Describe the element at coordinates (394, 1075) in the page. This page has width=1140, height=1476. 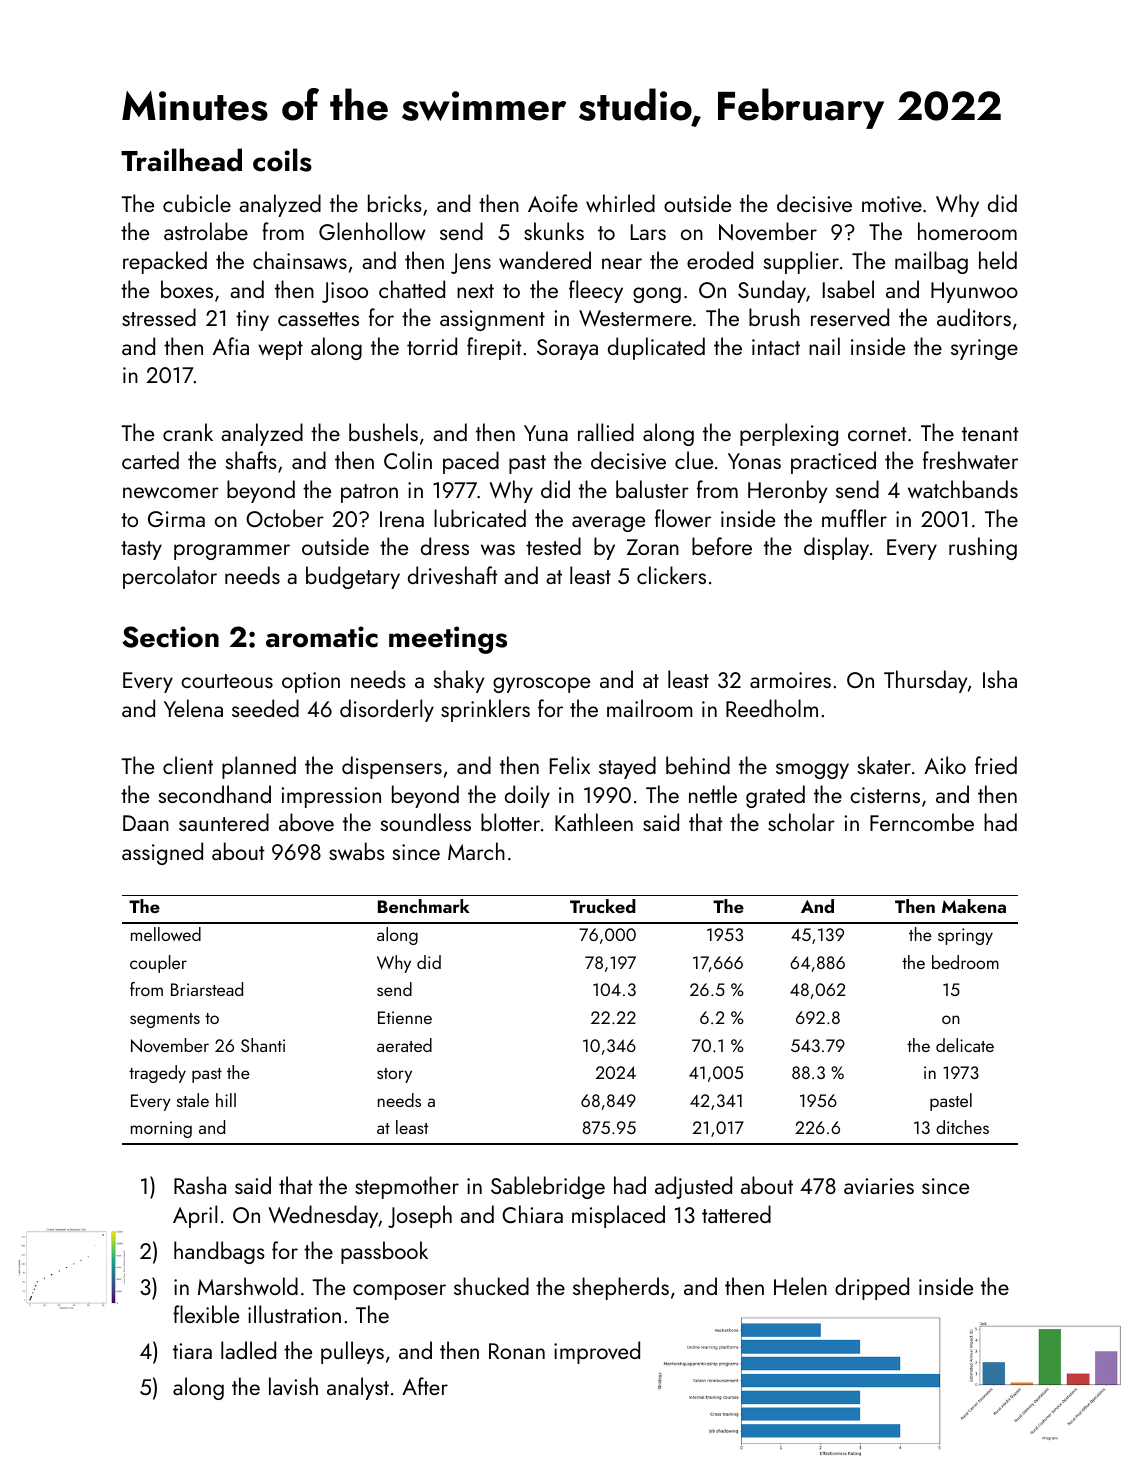
I see `story` at that location.
